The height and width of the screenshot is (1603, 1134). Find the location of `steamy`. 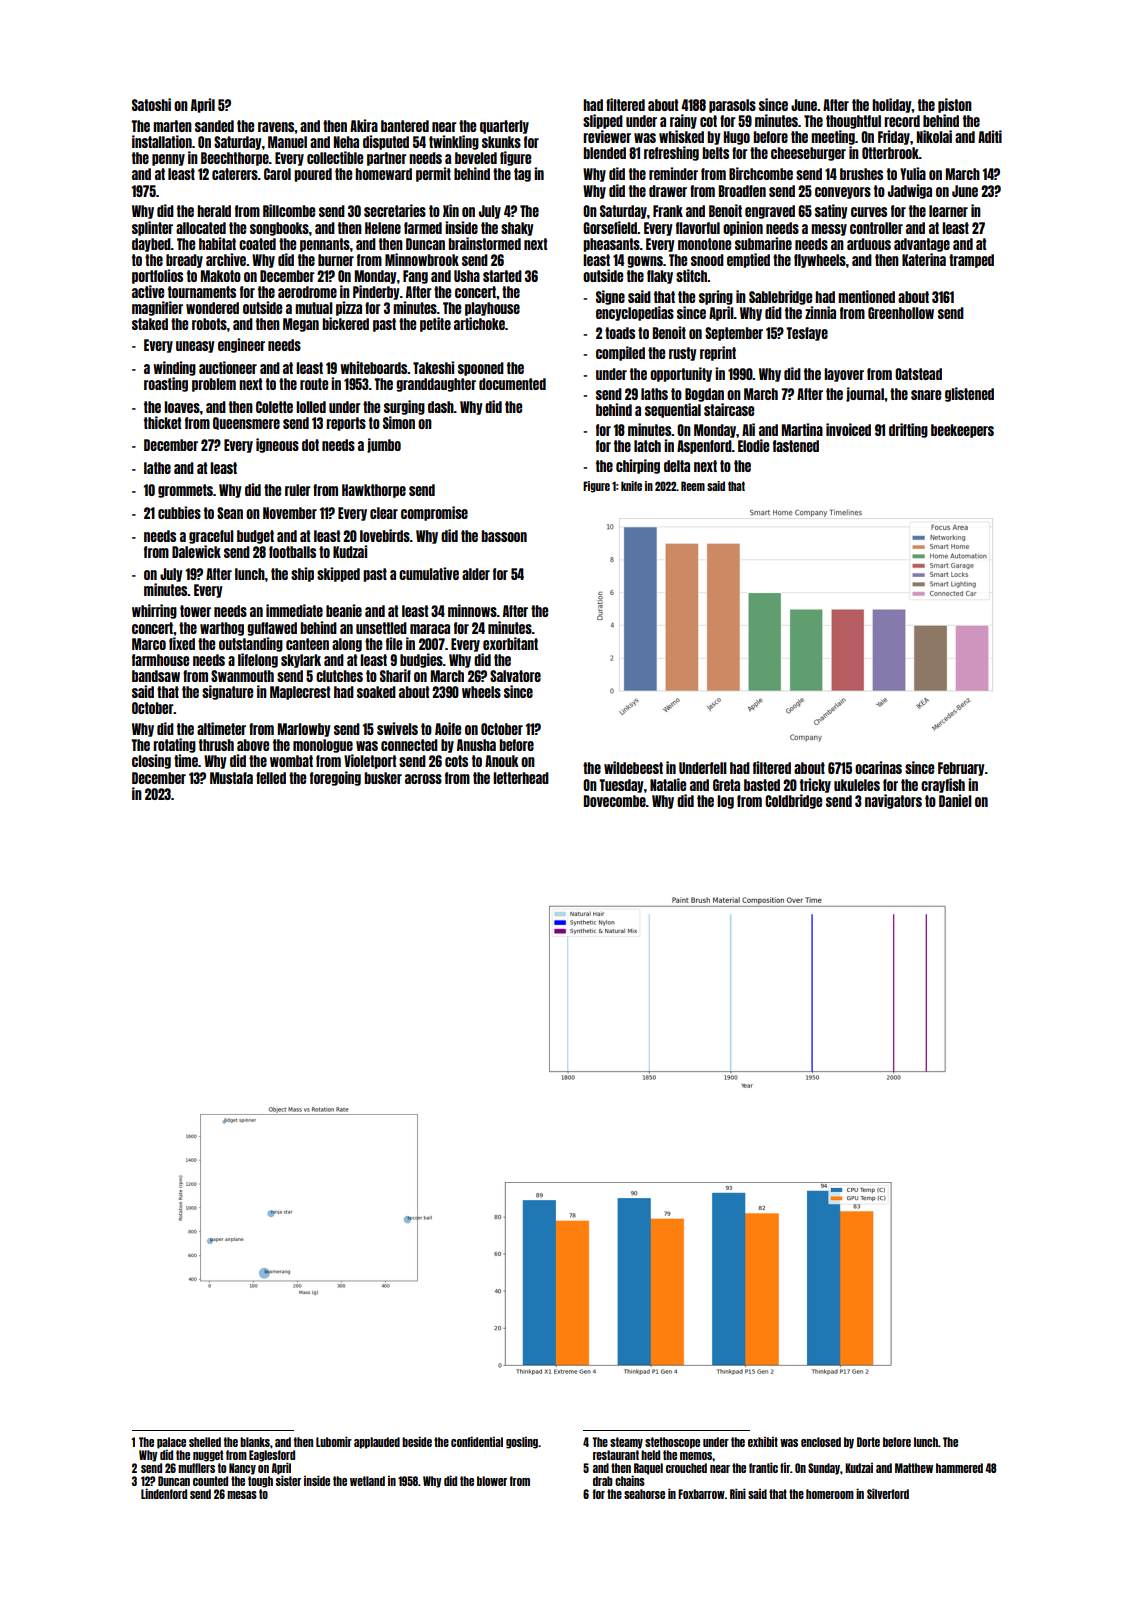

steamy is located at coordinates (626, 1443).
